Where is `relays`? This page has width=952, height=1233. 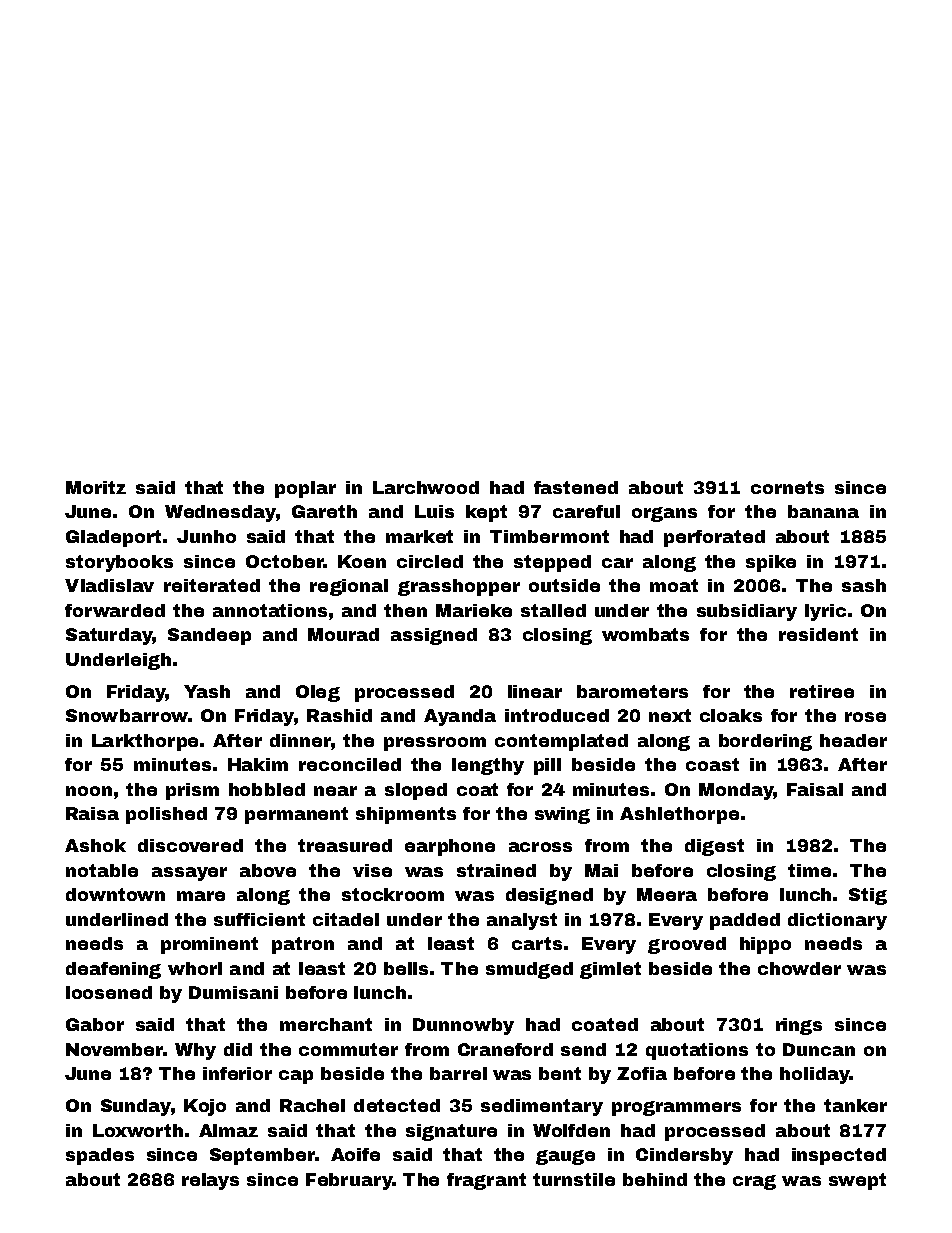 relays is located at coordinates (210, 1181).
